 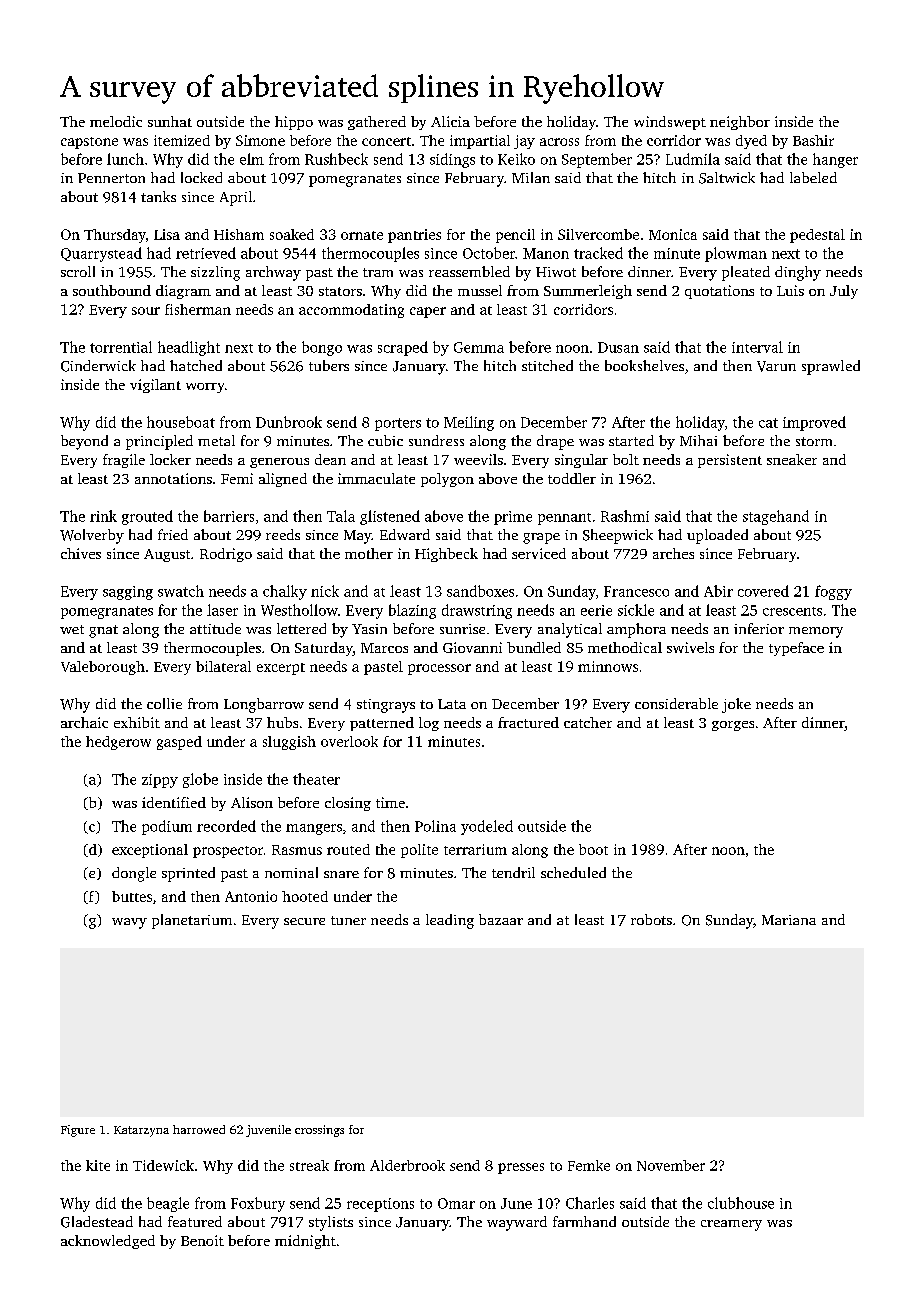 What do you see at coordinates (390, 517) in the image?
I see `glistened` at bounding box center [390, 517].
